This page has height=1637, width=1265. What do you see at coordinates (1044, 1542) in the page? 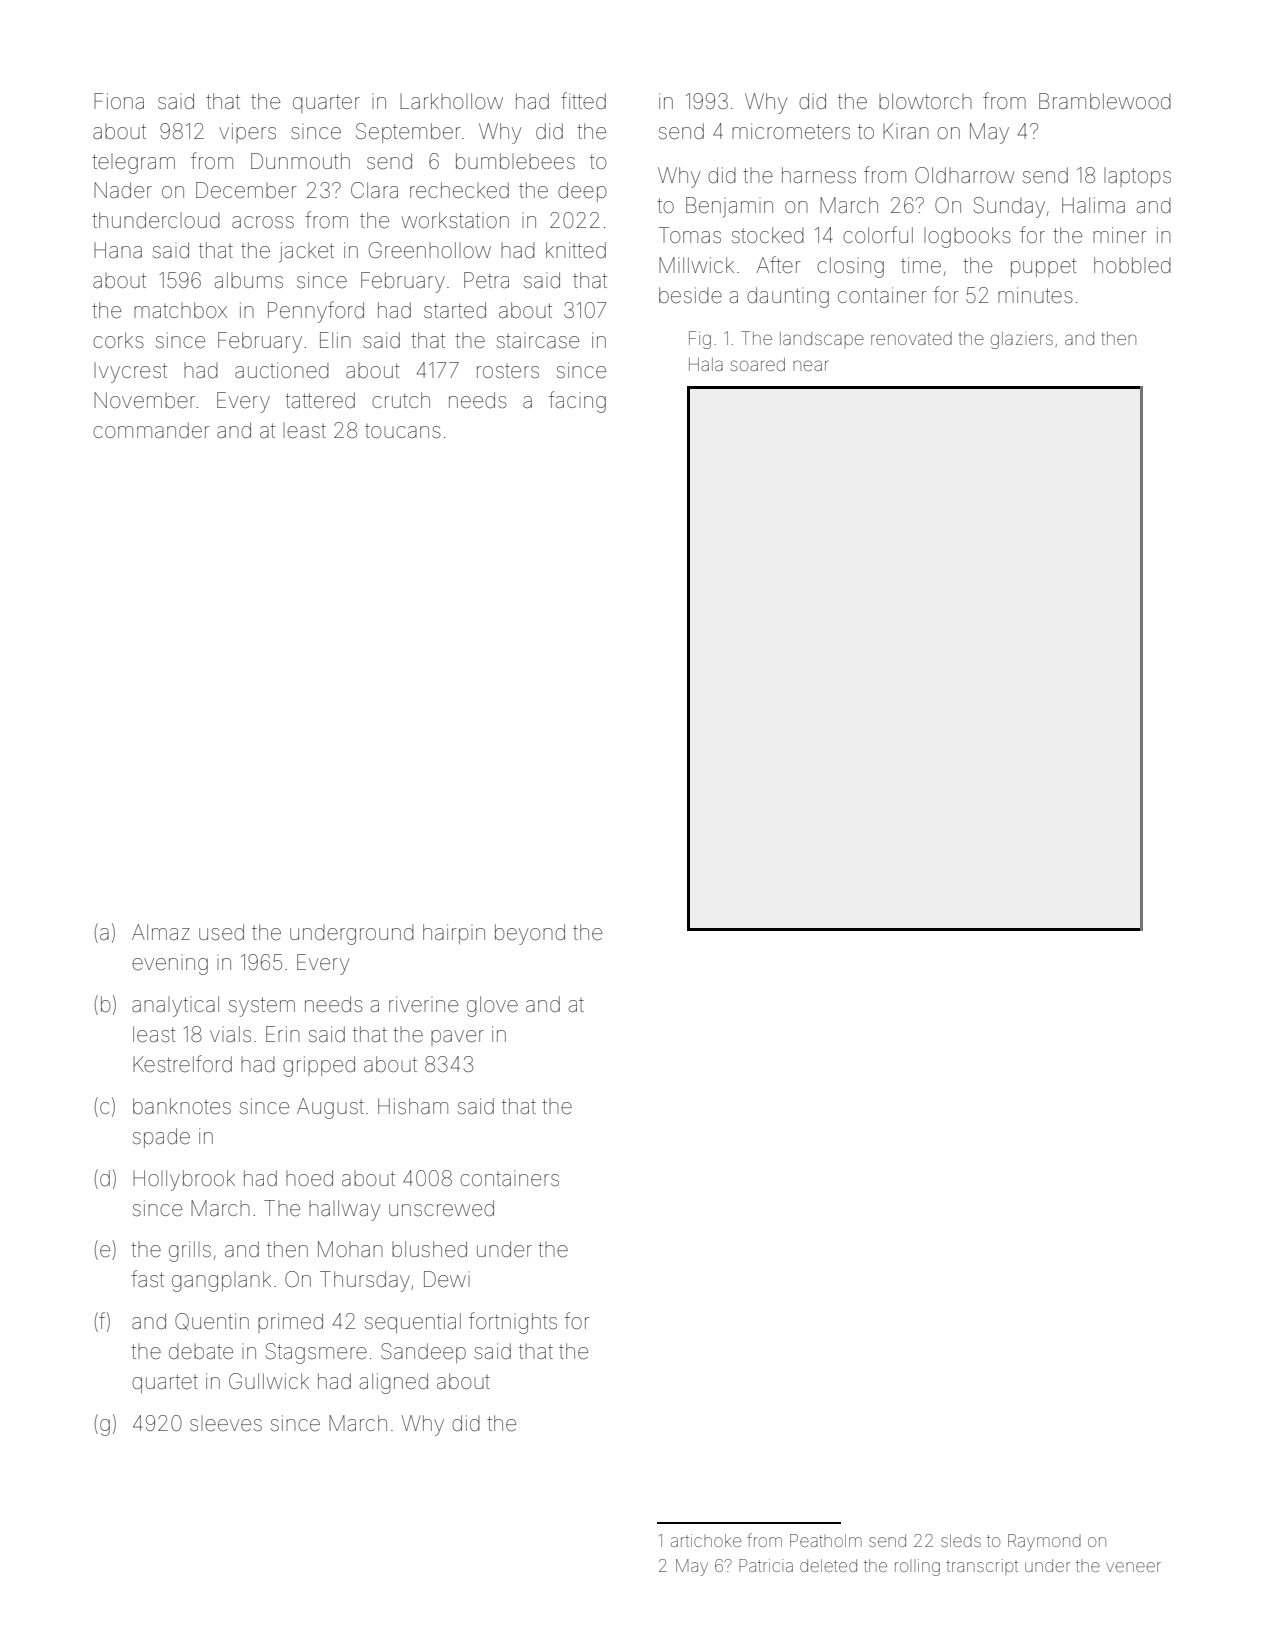
I see `Raymond` at bounding box center [1044, 1542].
